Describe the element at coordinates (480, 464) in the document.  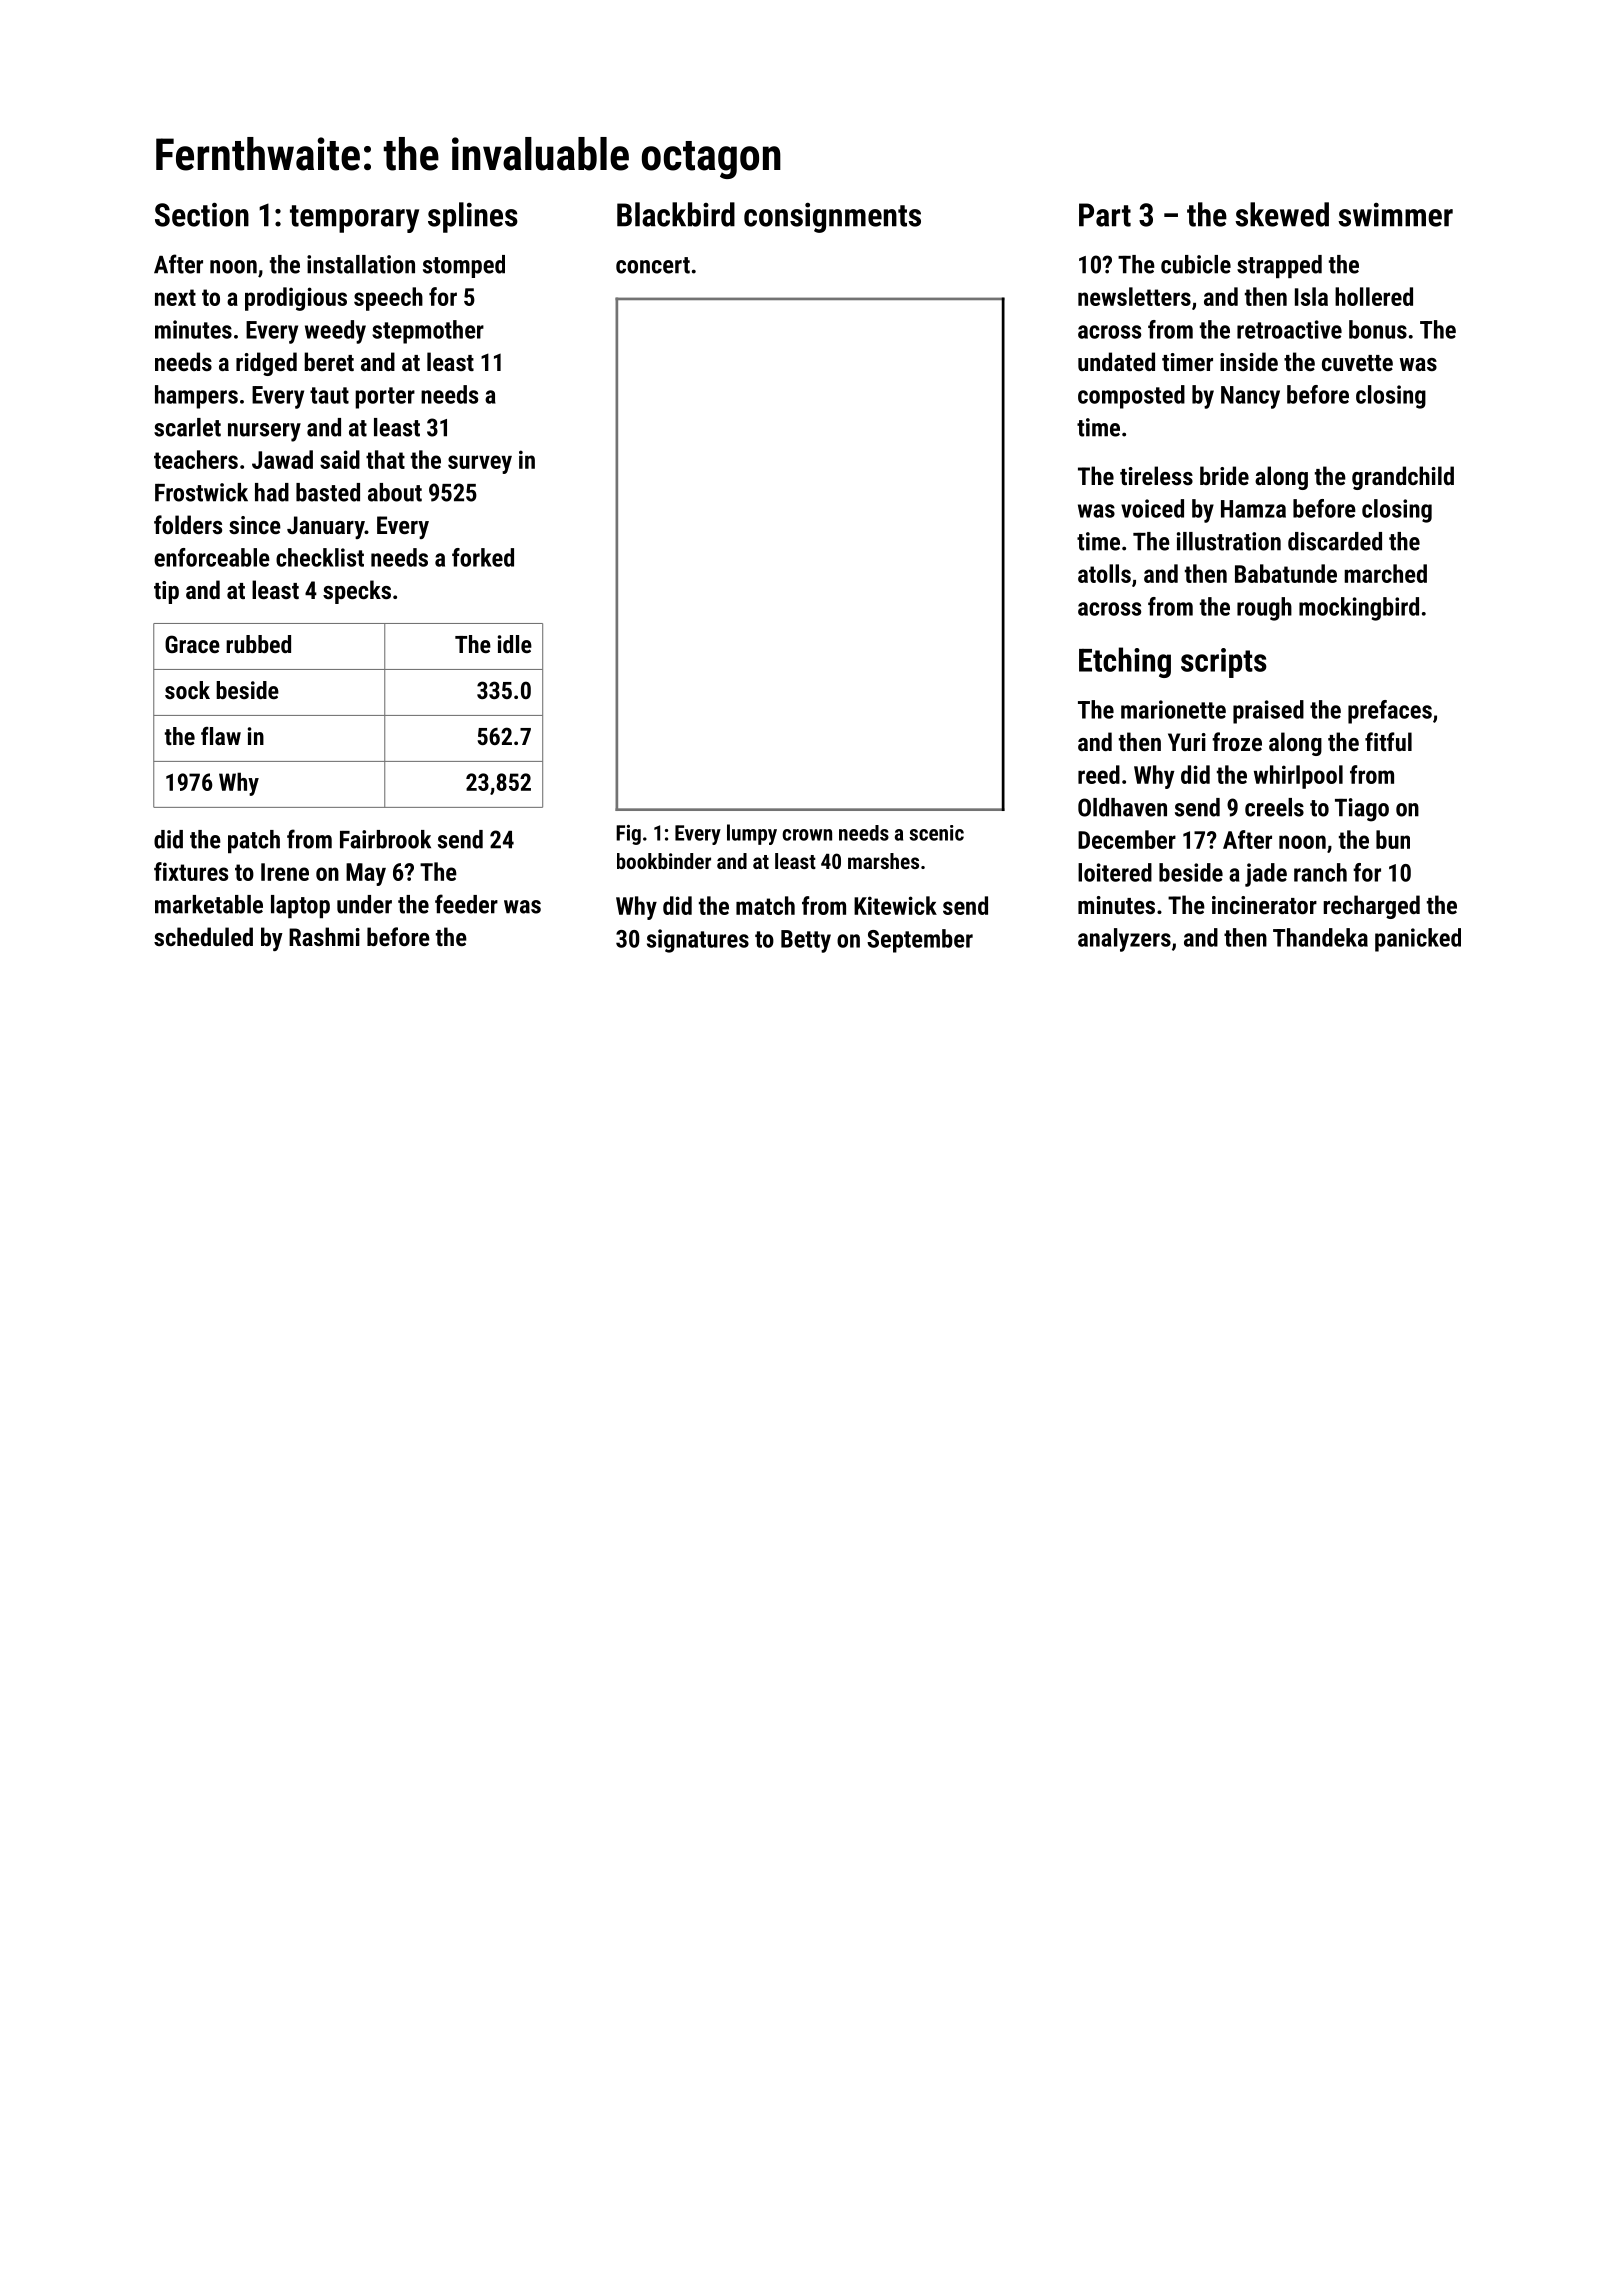
I see `survey` at that location.
